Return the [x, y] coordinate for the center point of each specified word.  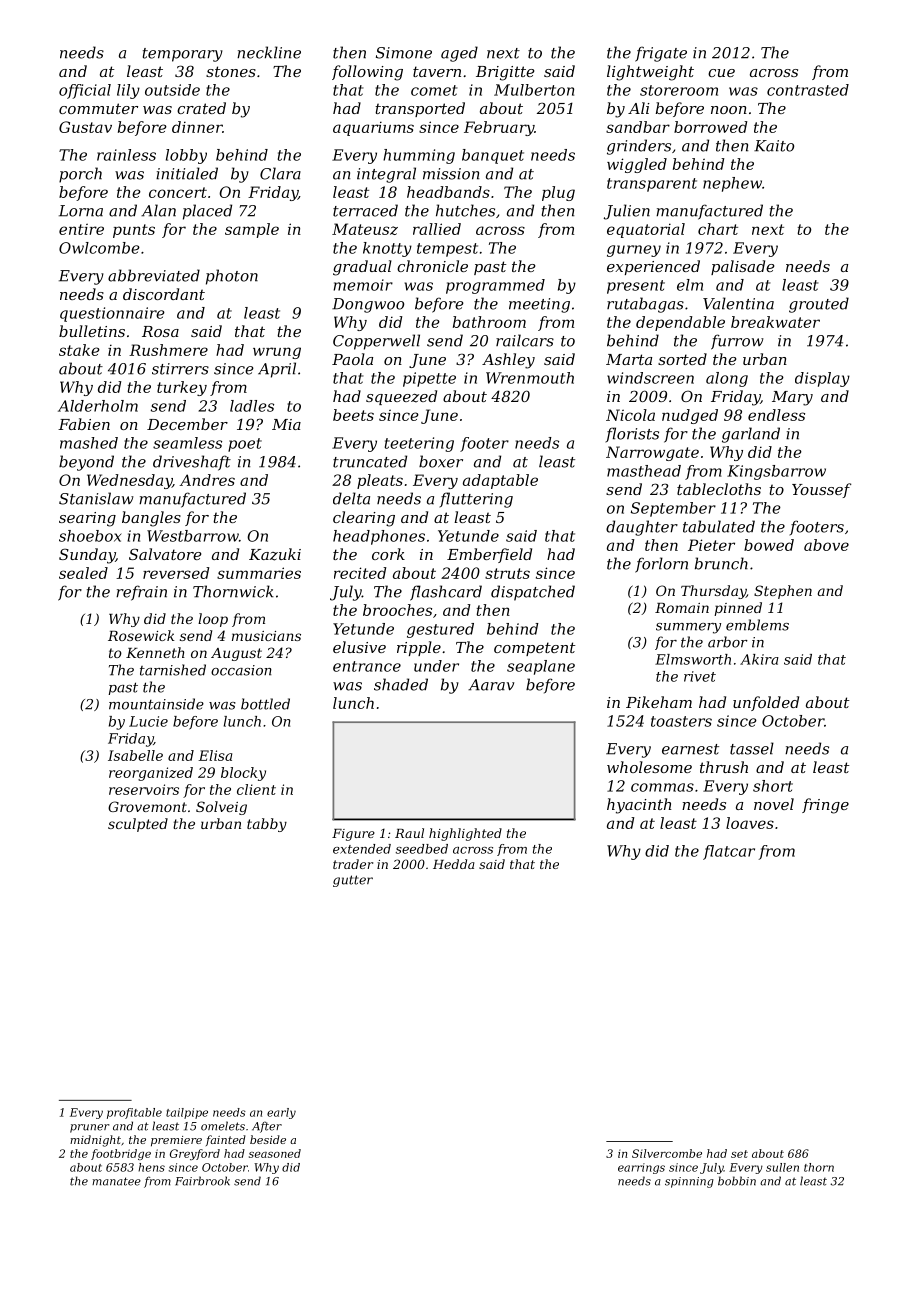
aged [459, 54]
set [739, 1154]
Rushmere [168, 350]
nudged [690, 416]
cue [721, 73]
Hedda [453, 864]
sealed [83, 573]
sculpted [138, 825]
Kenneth [155, 652]
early [281, 1113]
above [826, 545]
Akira [759, 659]
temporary [183, 55]
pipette [429, 379]
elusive [359, 647]
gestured [440, 630]
